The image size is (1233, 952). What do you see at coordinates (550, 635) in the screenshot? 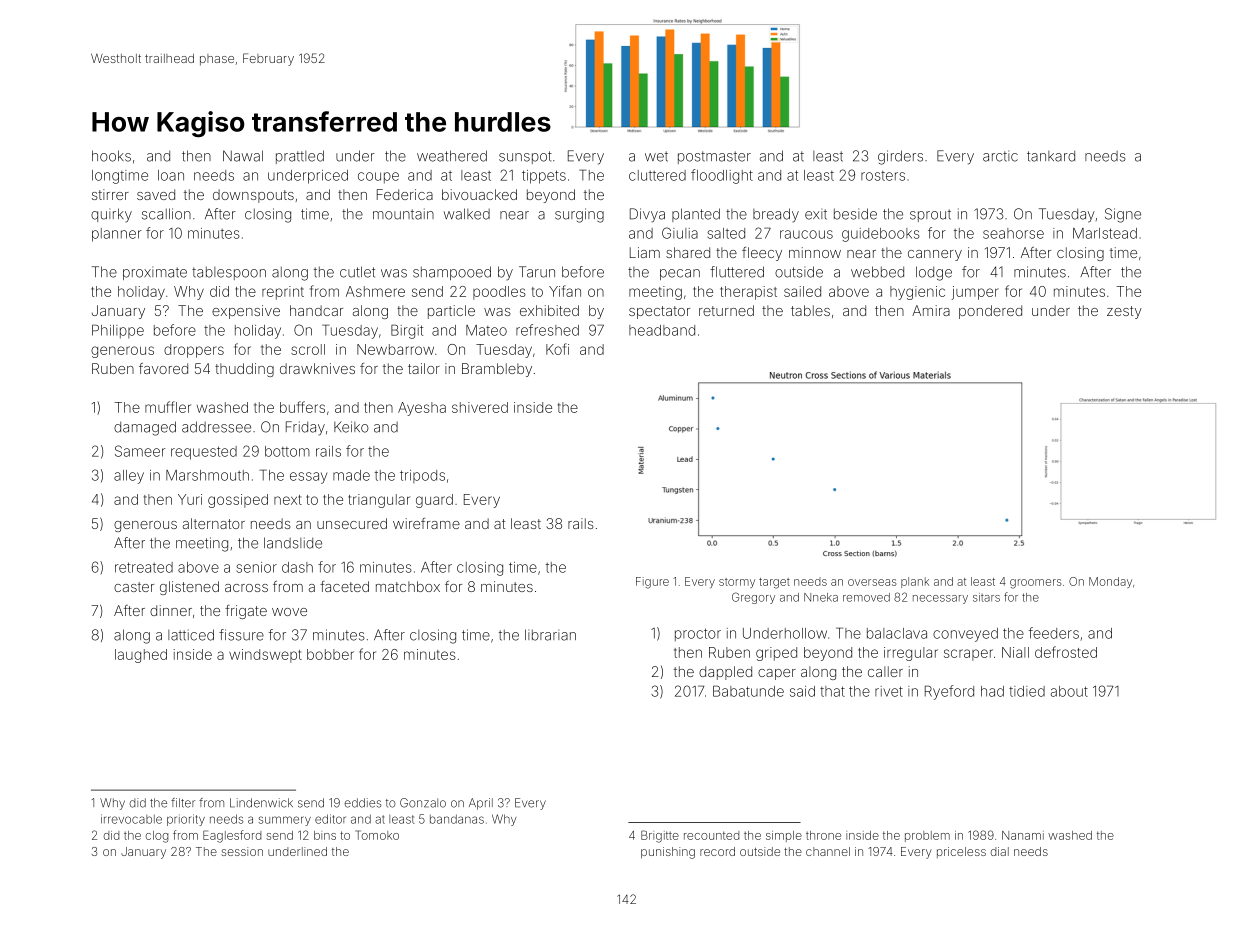
I see `librarian` at bounding box center [550, 635].
